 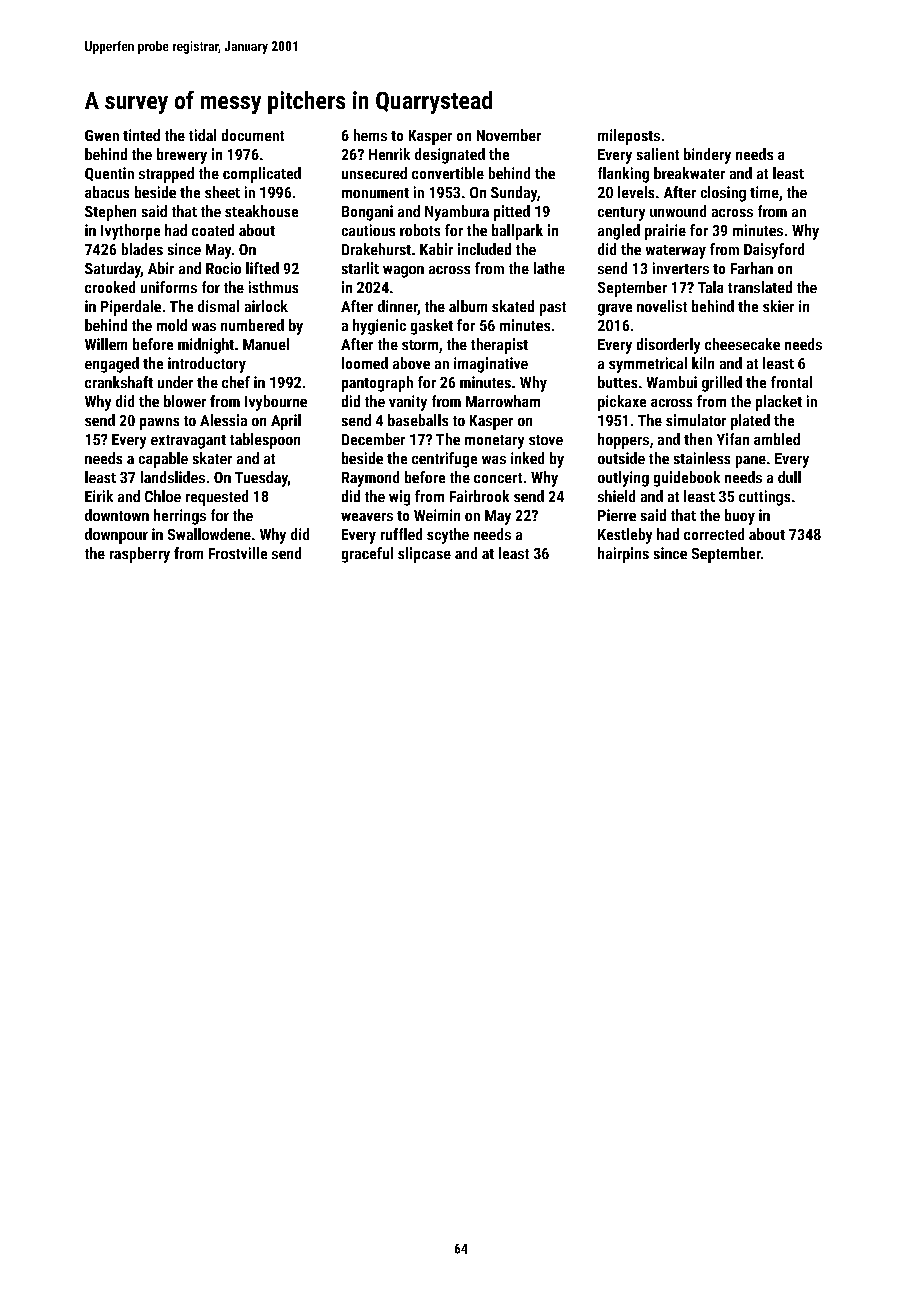 I want to click on Gwen, so click(x=102, y=135).
